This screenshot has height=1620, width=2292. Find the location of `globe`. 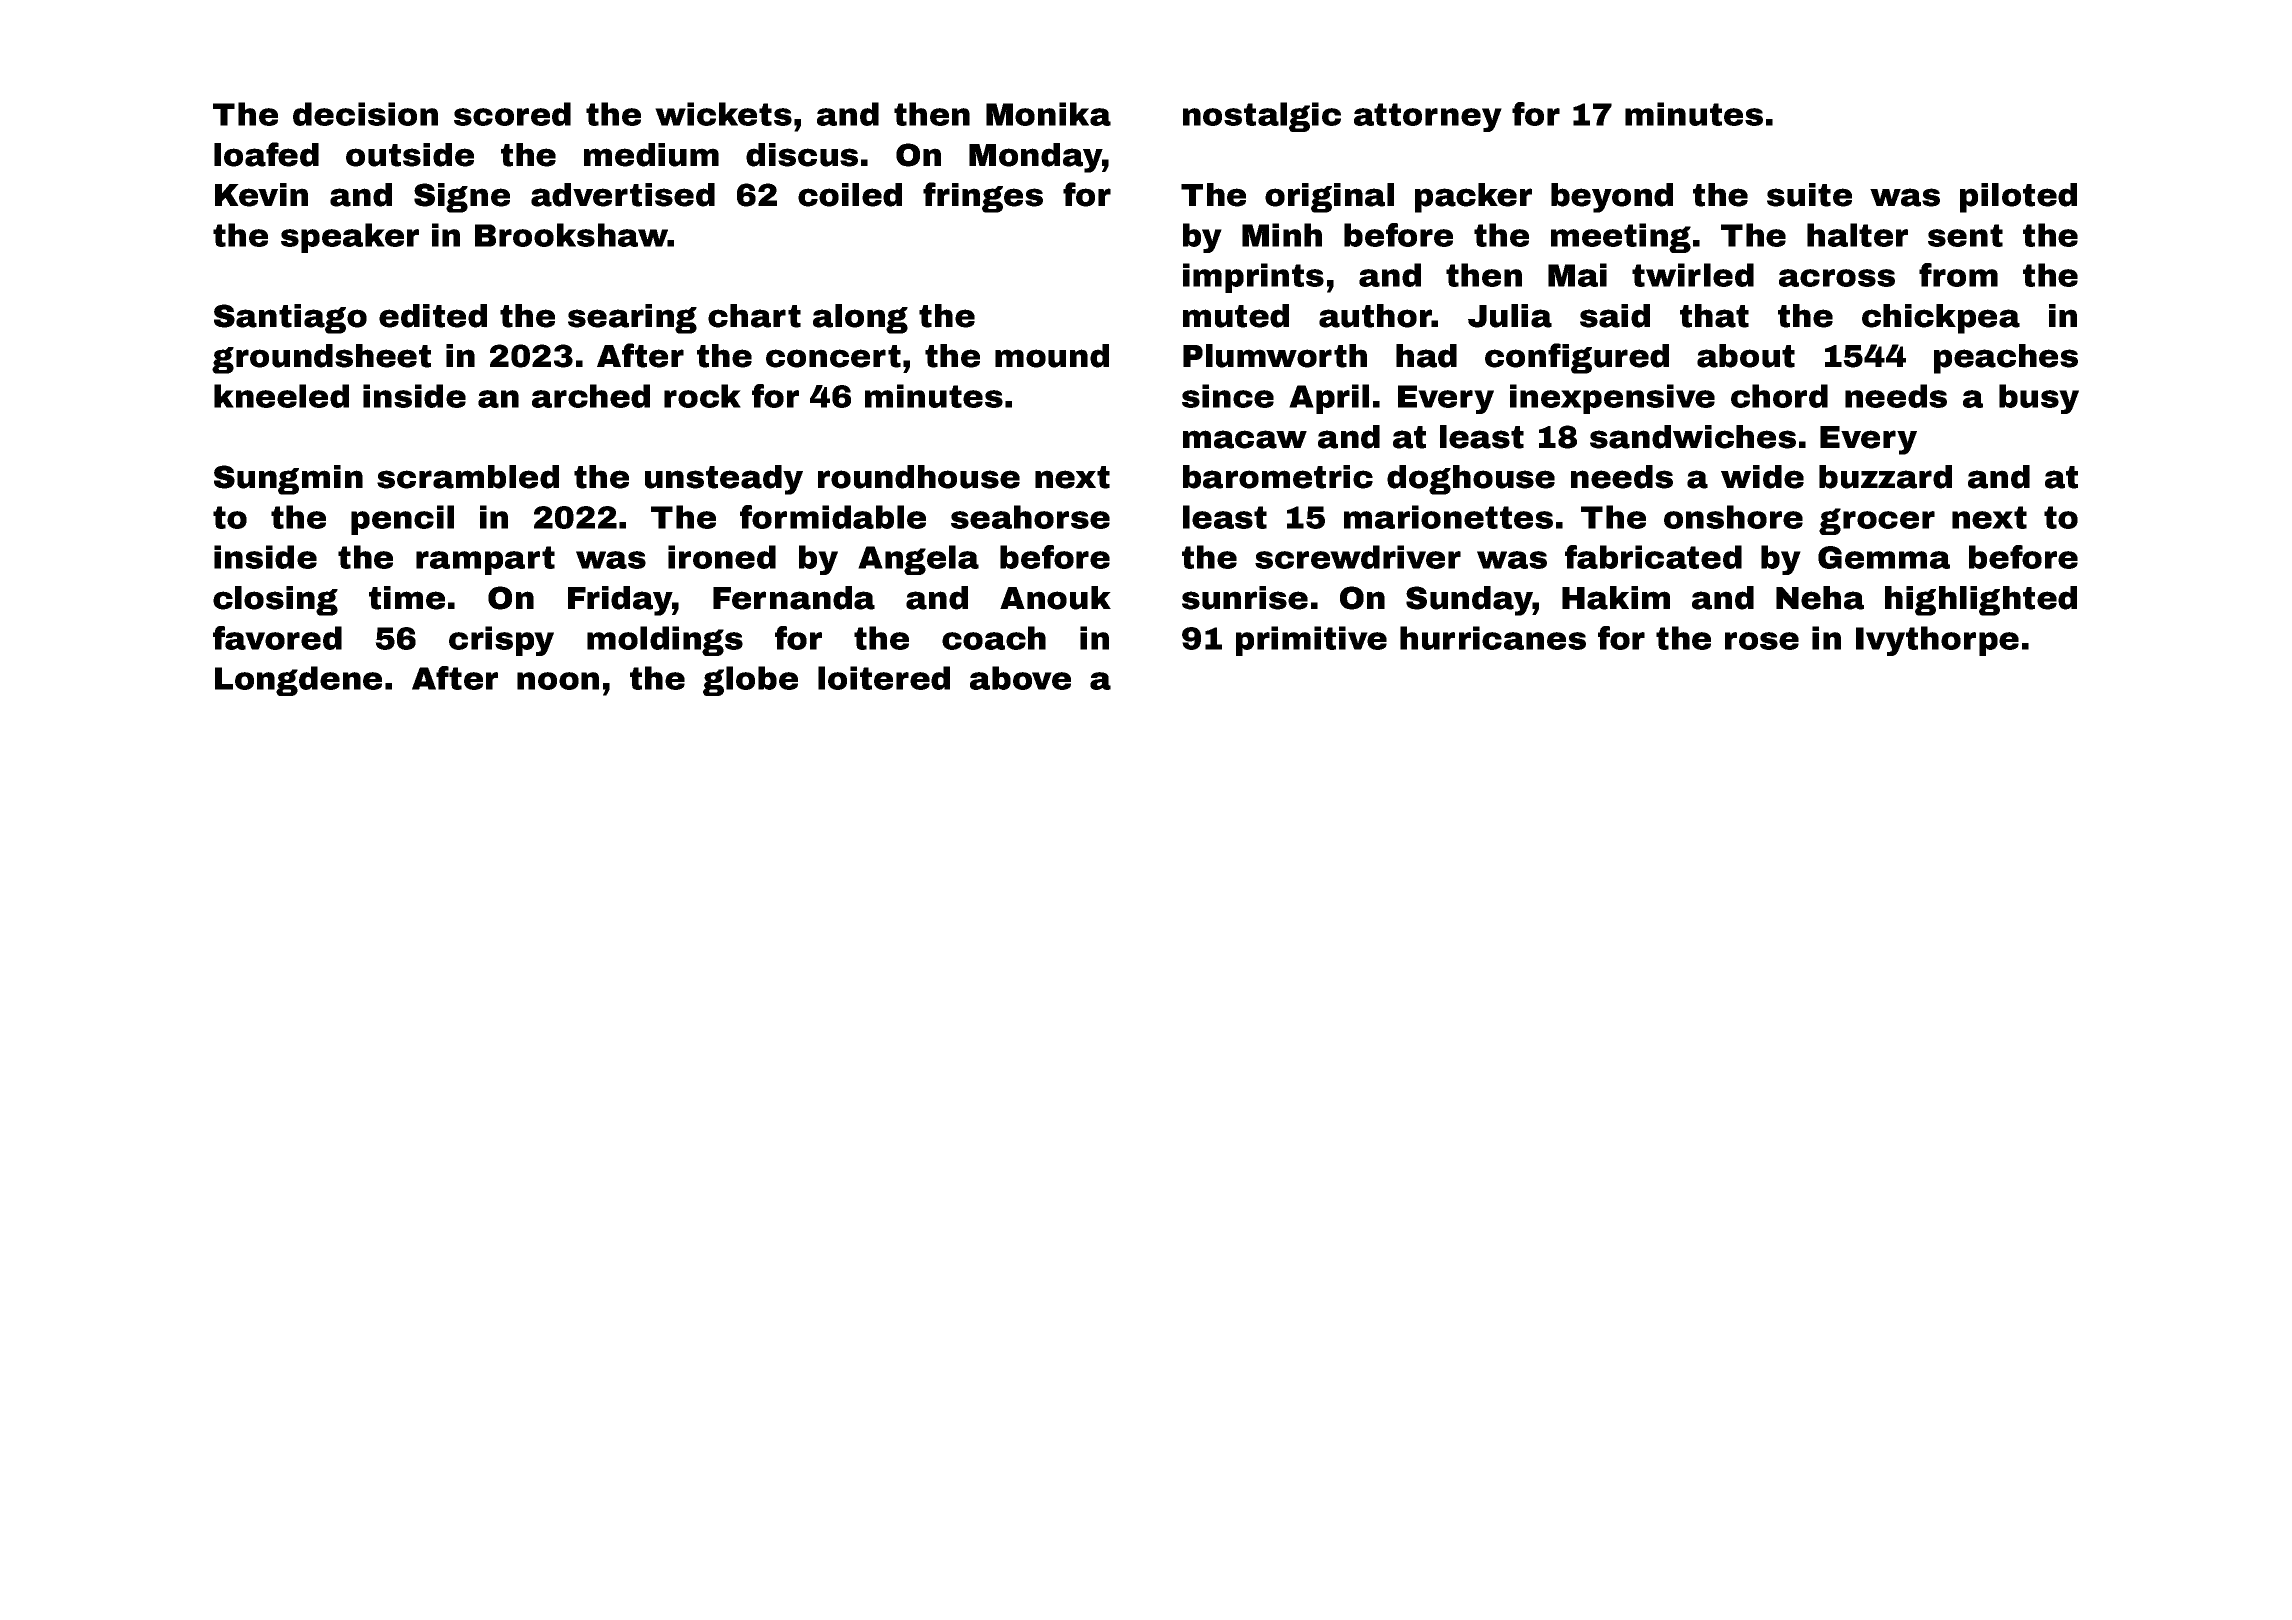

globe is located at coordinates (750, 681).
